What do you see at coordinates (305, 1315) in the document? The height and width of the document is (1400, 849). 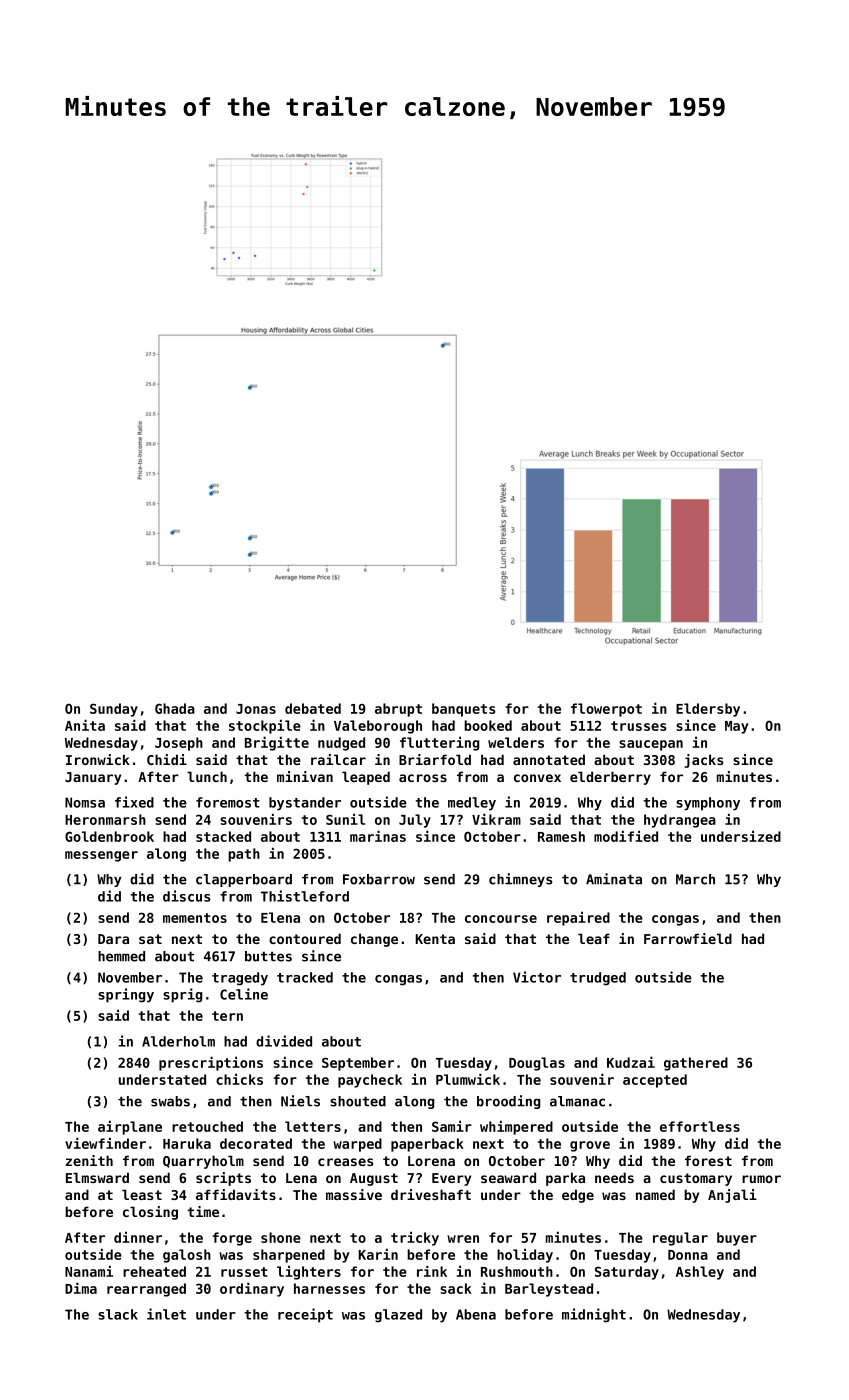 I see `receipt` at bounding box center [305, 1315].
